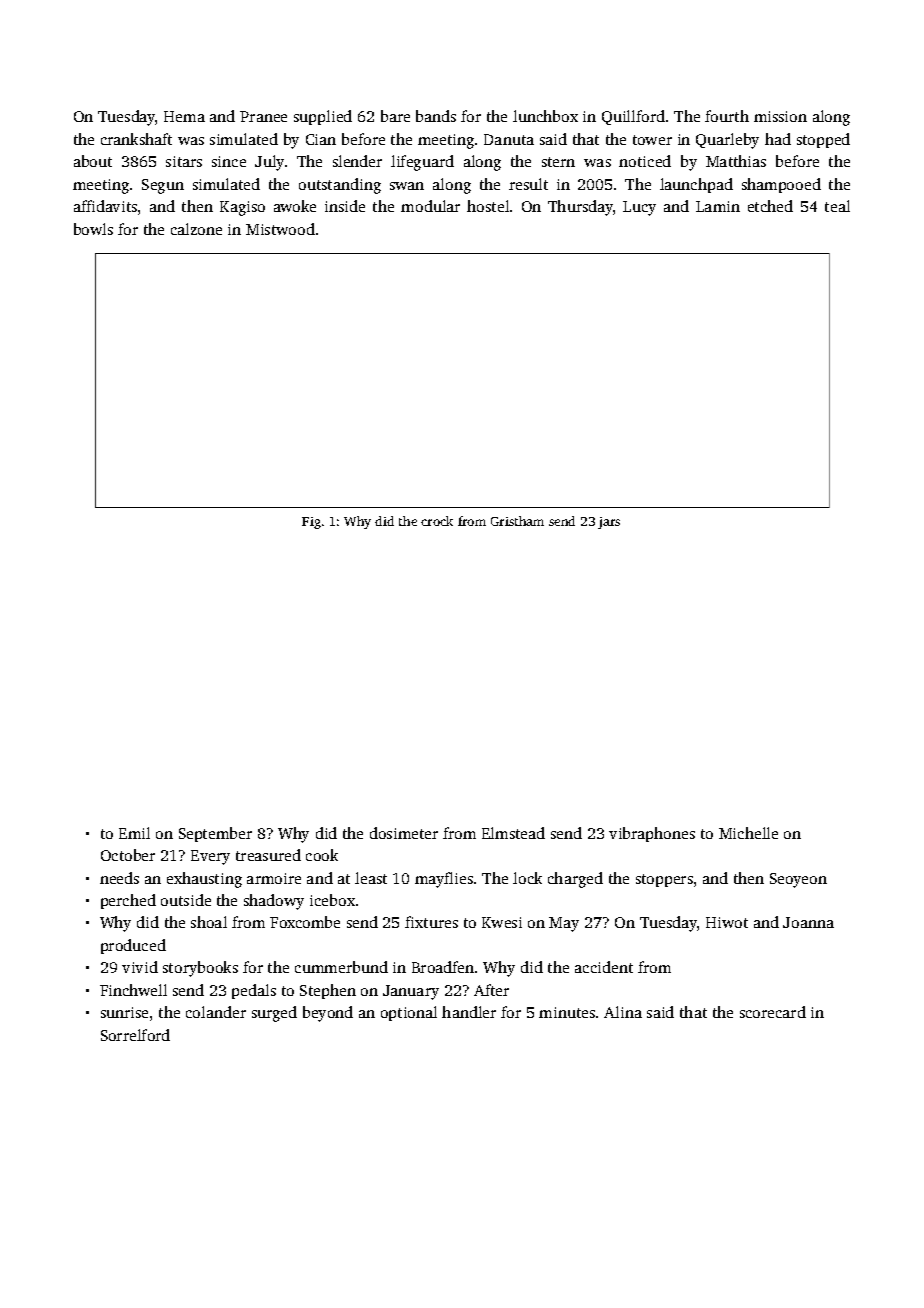 Image resolution: width=924 pixels, height=1308 pixels. What do you see at coordinates (311, 523) in the document?
I see `Fig` at bounding box center [311, 523].
